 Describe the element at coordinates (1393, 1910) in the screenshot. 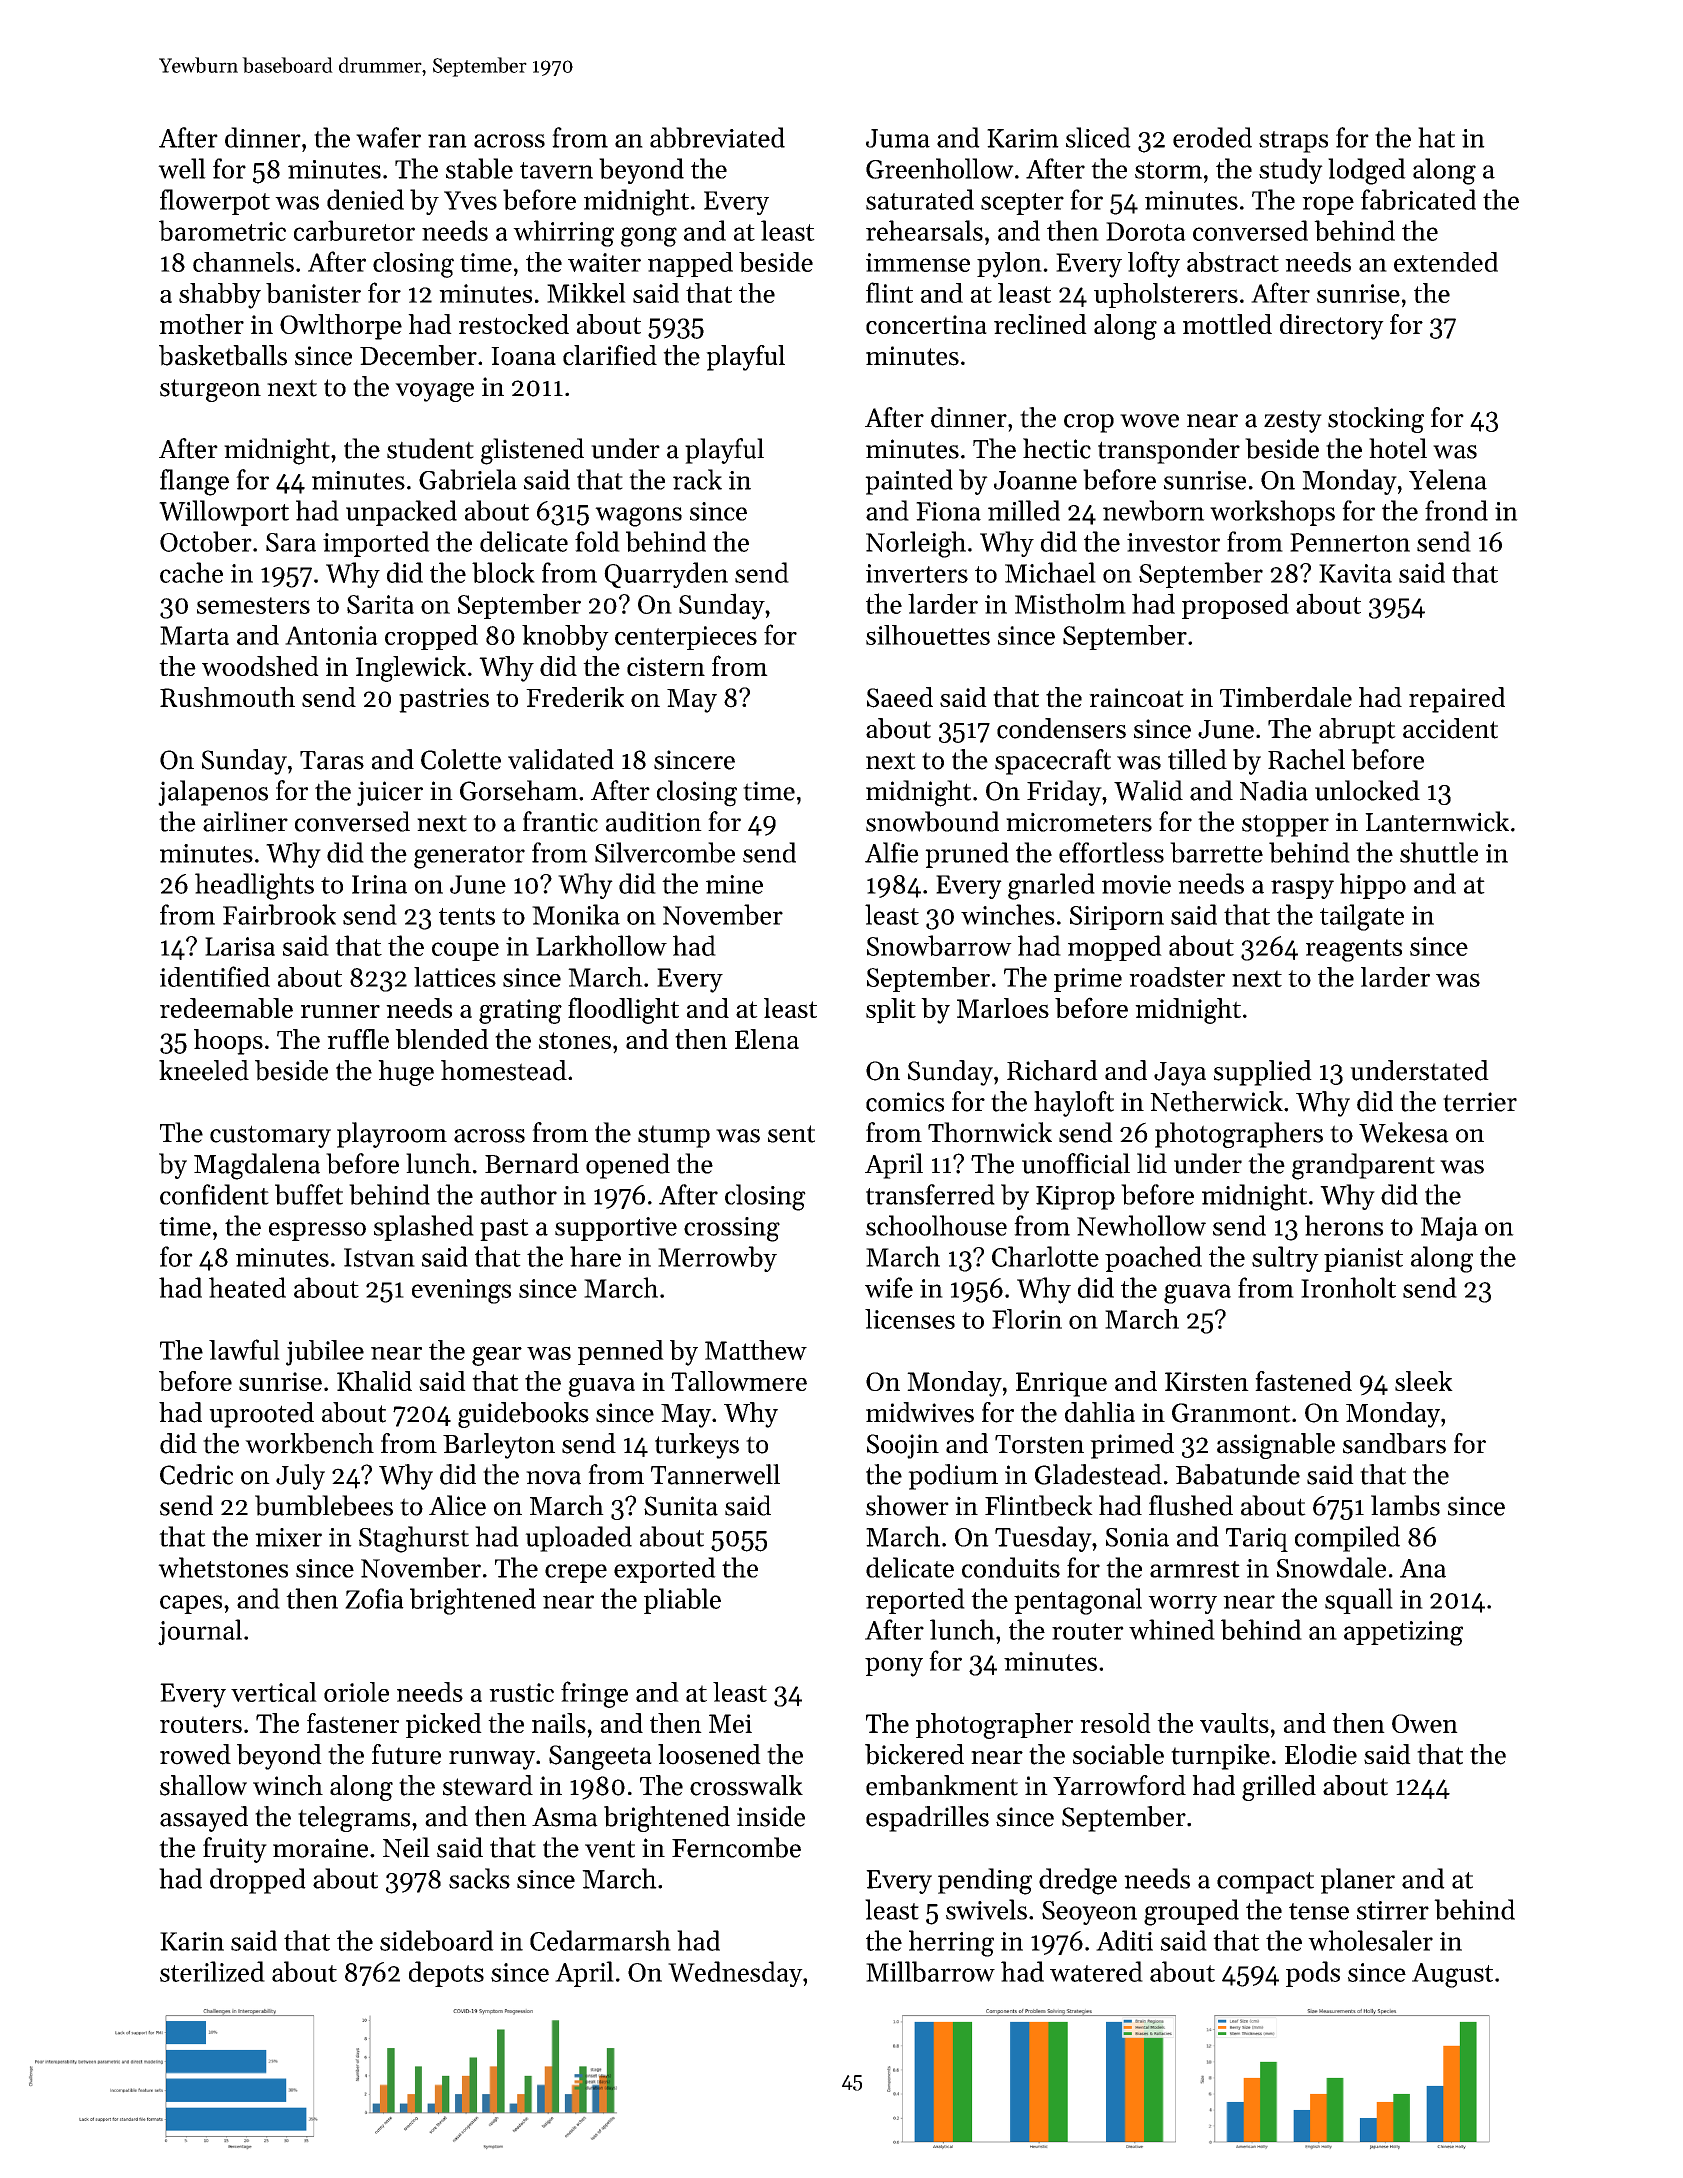

I see `stirrer` at that location.
